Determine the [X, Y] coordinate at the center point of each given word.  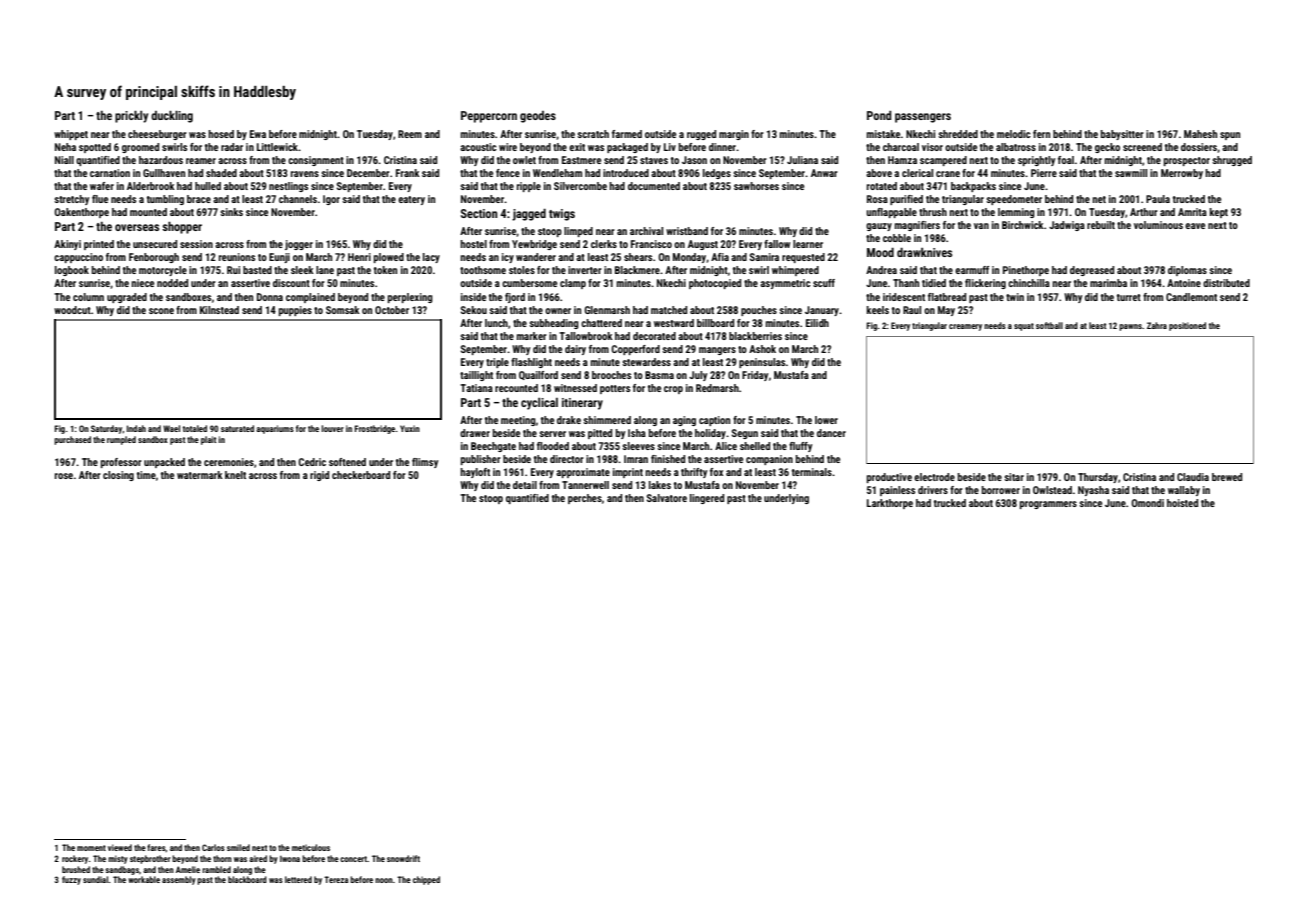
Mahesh [1200, 134]
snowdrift [403, 858]
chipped [426, 880]
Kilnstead [219, 310]
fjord [515, 298]
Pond [879, 115]
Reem [410, 134]
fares [156, 848]
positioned [1187, 326]
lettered [298, 879]
